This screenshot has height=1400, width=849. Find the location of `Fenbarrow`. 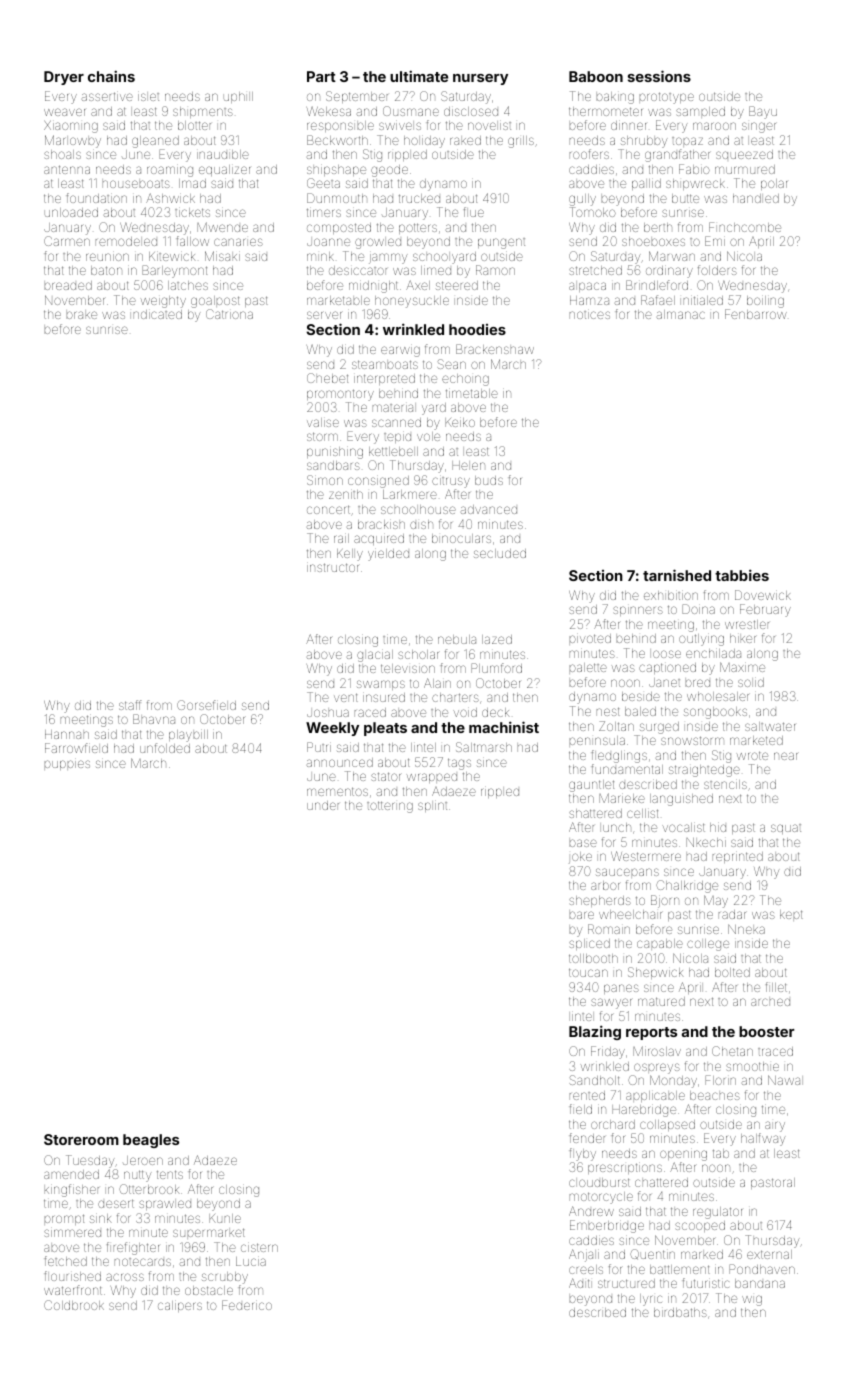

Fenbarrow is located at coordinates (756, 314).
